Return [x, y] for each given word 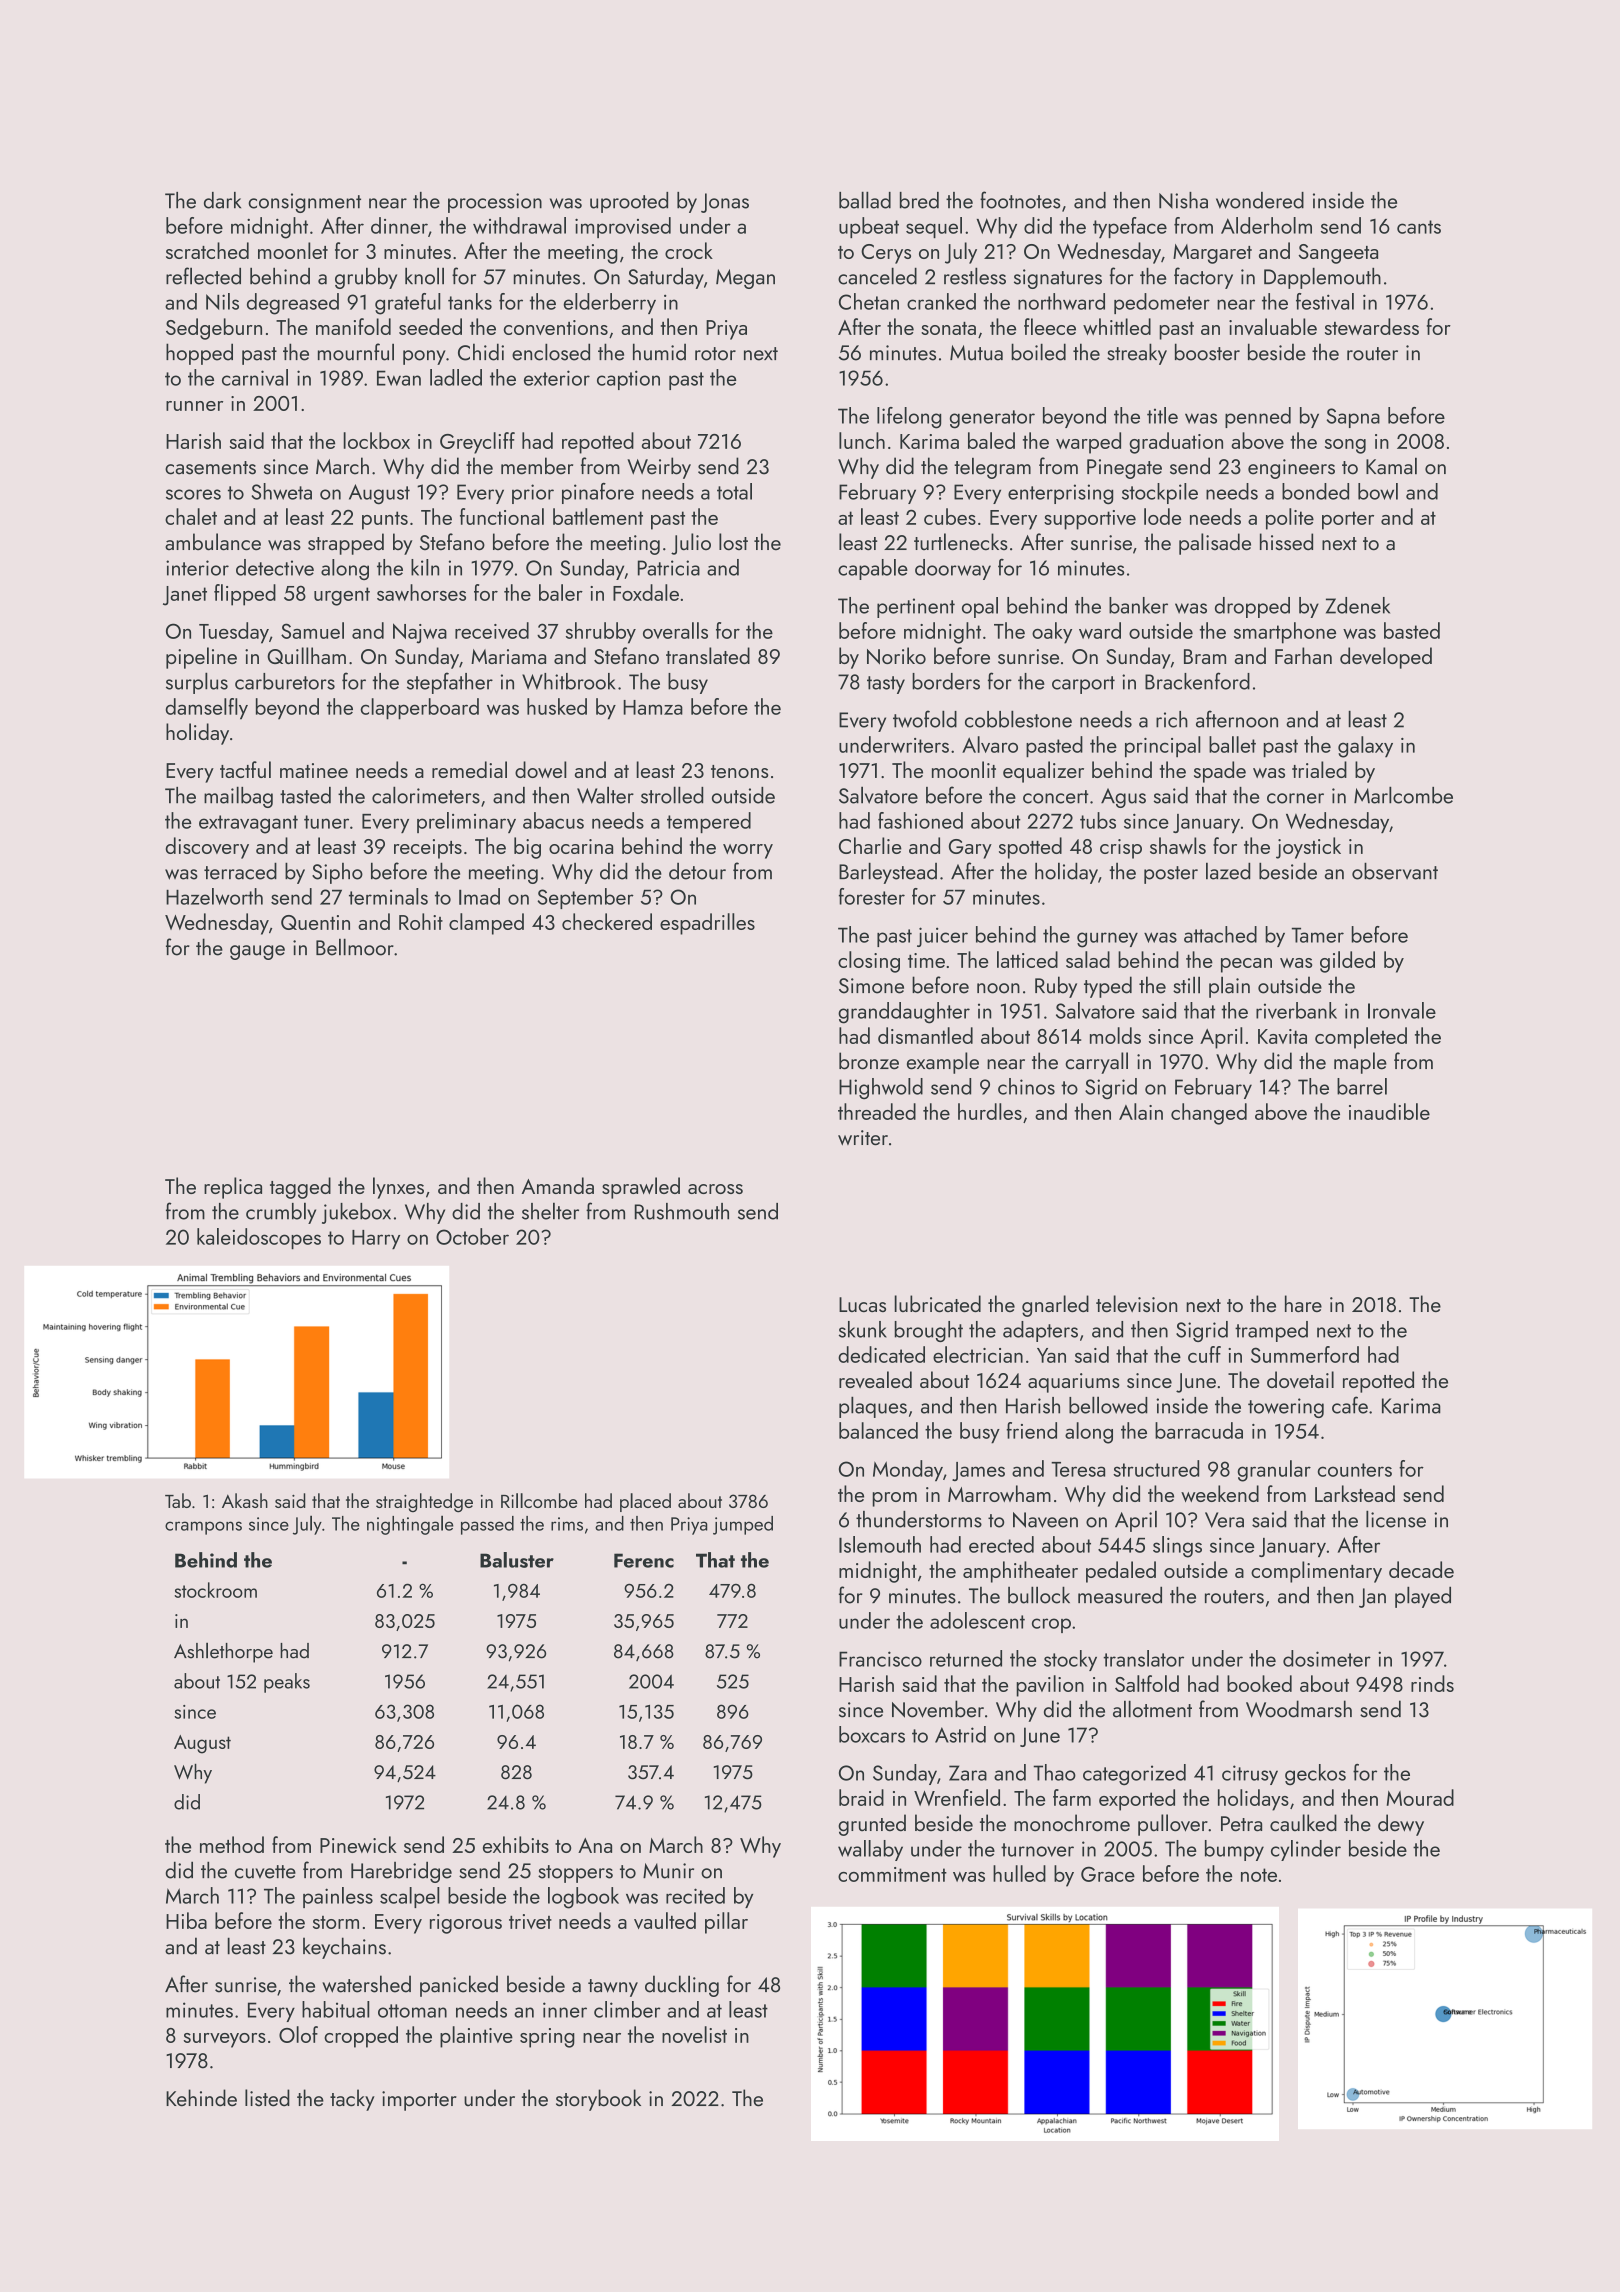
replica [233, 1188]
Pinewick [358, 1844]
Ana [595, 1845]
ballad [865, 200]
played [1423, 1597]
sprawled [641, 1188]
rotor [715, 354]
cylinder [1306, 1850]
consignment [304, 203]
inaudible [1389, 1111]
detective [275, 567]
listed [267, 2098]
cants [1419, 227]
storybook [598, 2100]
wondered [1260, 200]
